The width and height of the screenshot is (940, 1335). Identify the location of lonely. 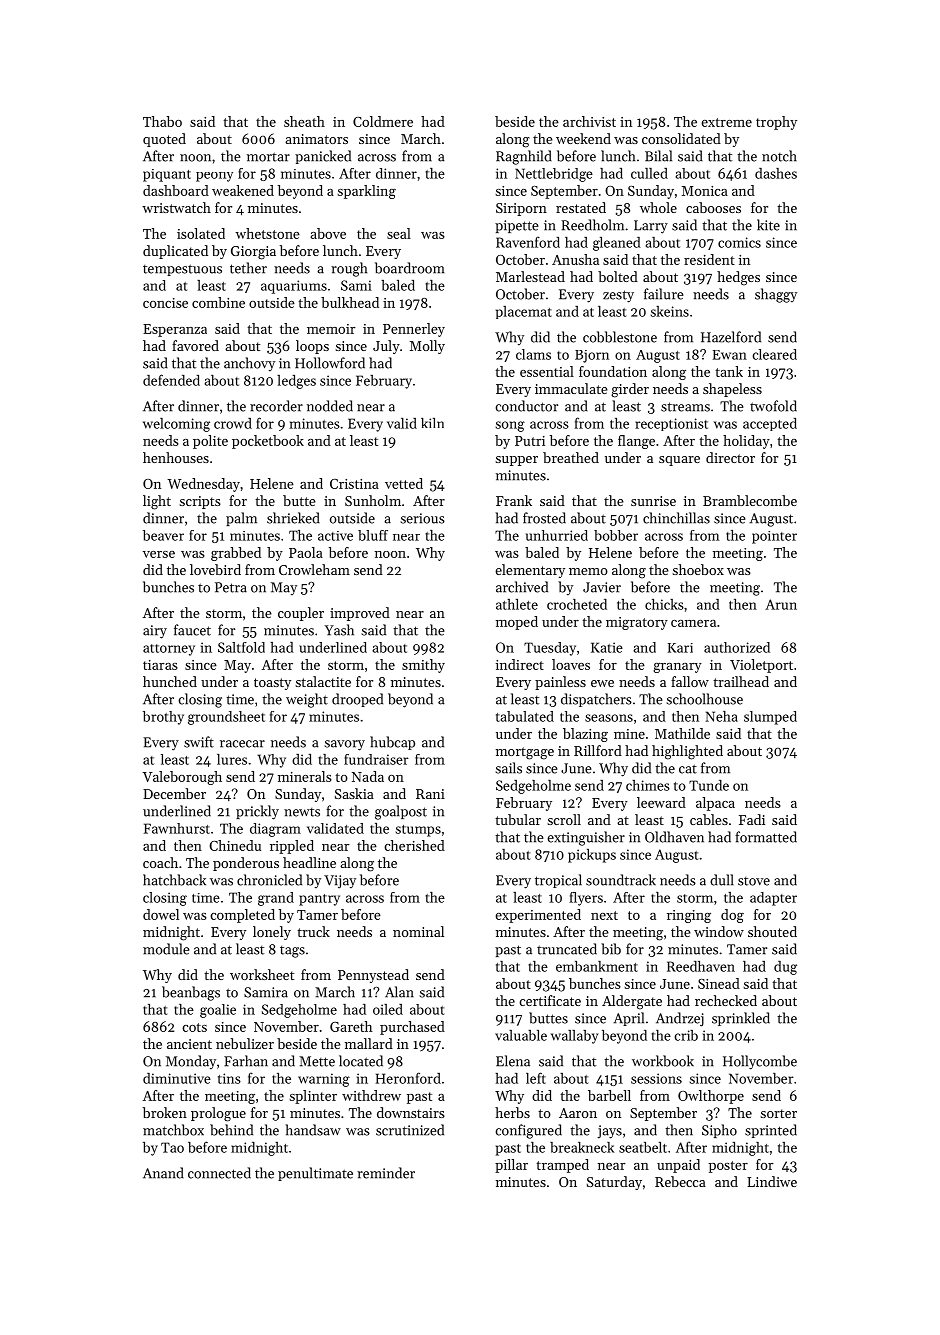
(272, 933).
